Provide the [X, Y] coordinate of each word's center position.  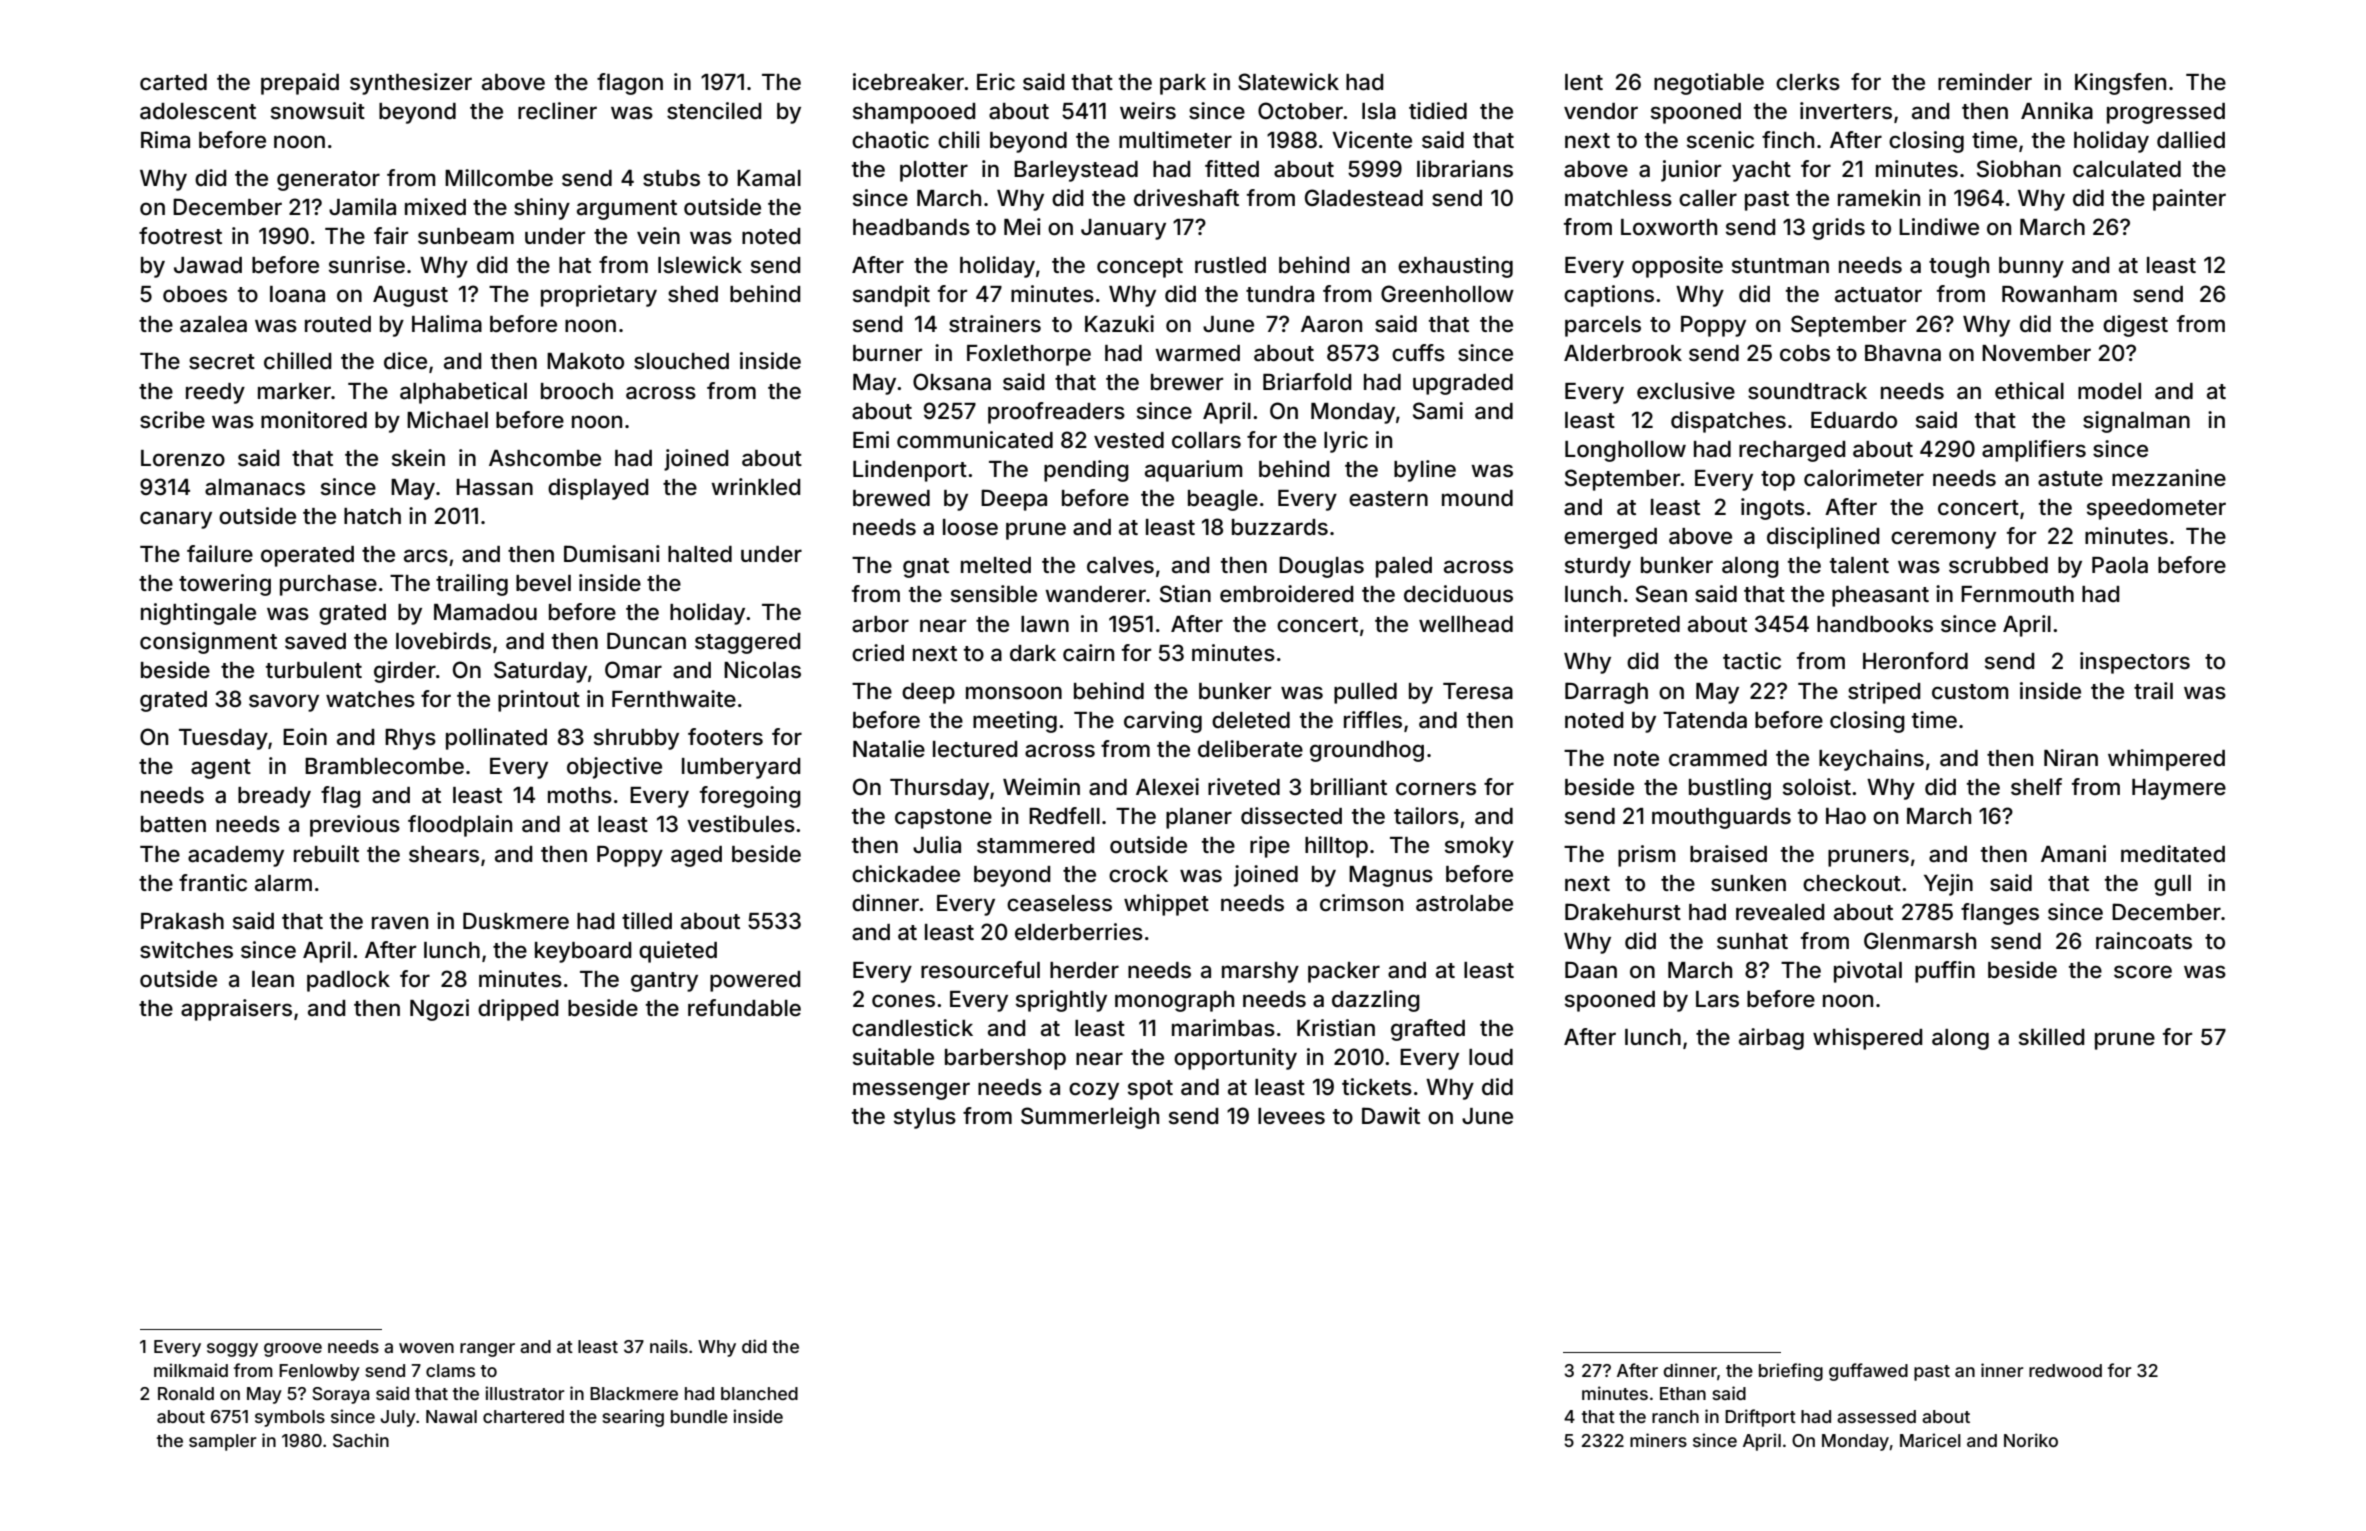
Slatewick [1288, 82]
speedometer [2156, 509]
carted [173, 82]
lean [273, 979]
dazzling [1376, 1001]
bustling [1730, 789]
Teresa [1478, 691]
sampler [223, 1442]
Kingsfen [2120, 84]
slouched [681, 361]
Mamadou [485, 612]
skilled [2051, 1037]
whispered [1867, 1039]
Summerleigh [1090, 1118]
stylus [925, 1118]
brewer [1187, 382]
